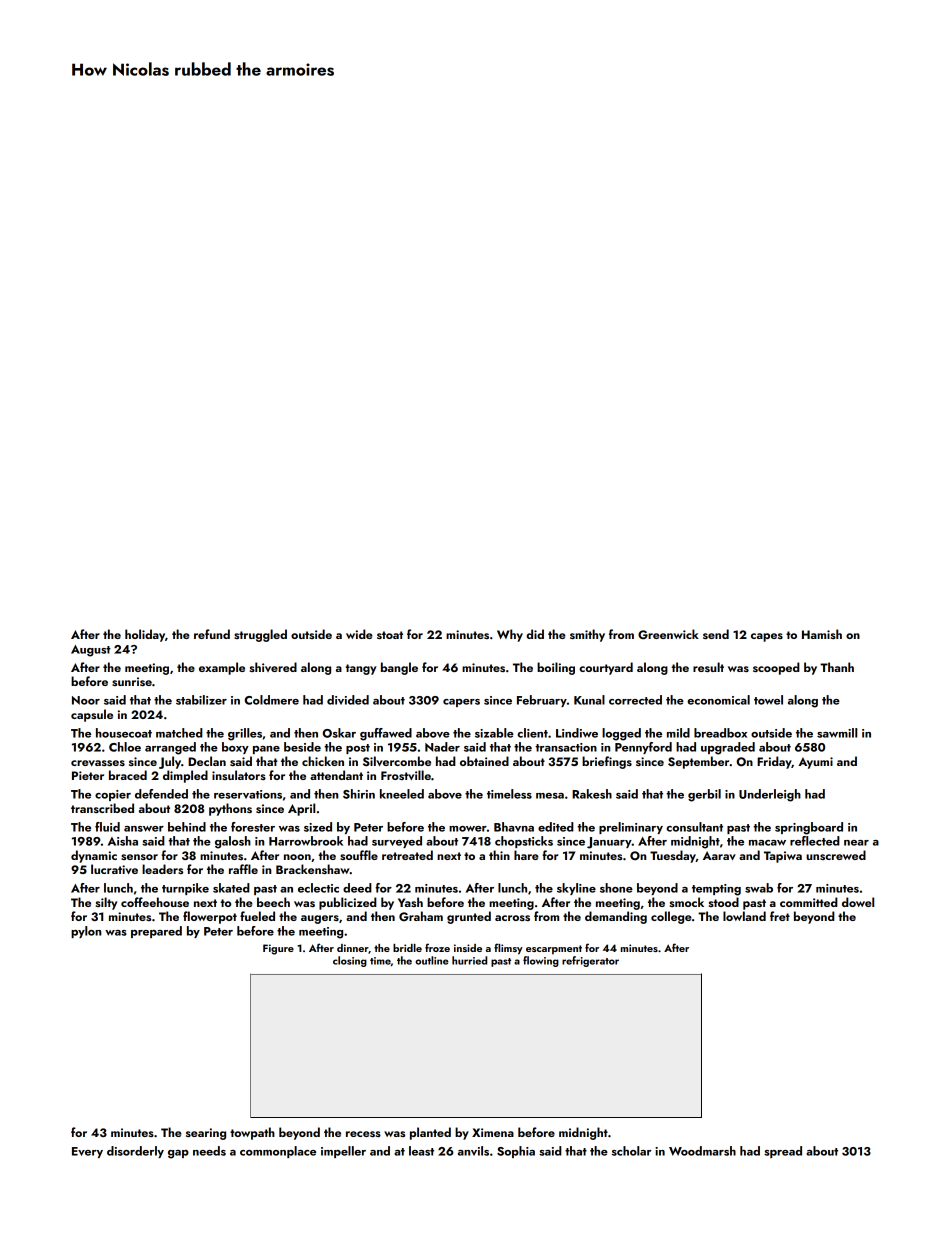 This screenshot has width=952, height=1233. I want to click on Why, so click(510, 635).
